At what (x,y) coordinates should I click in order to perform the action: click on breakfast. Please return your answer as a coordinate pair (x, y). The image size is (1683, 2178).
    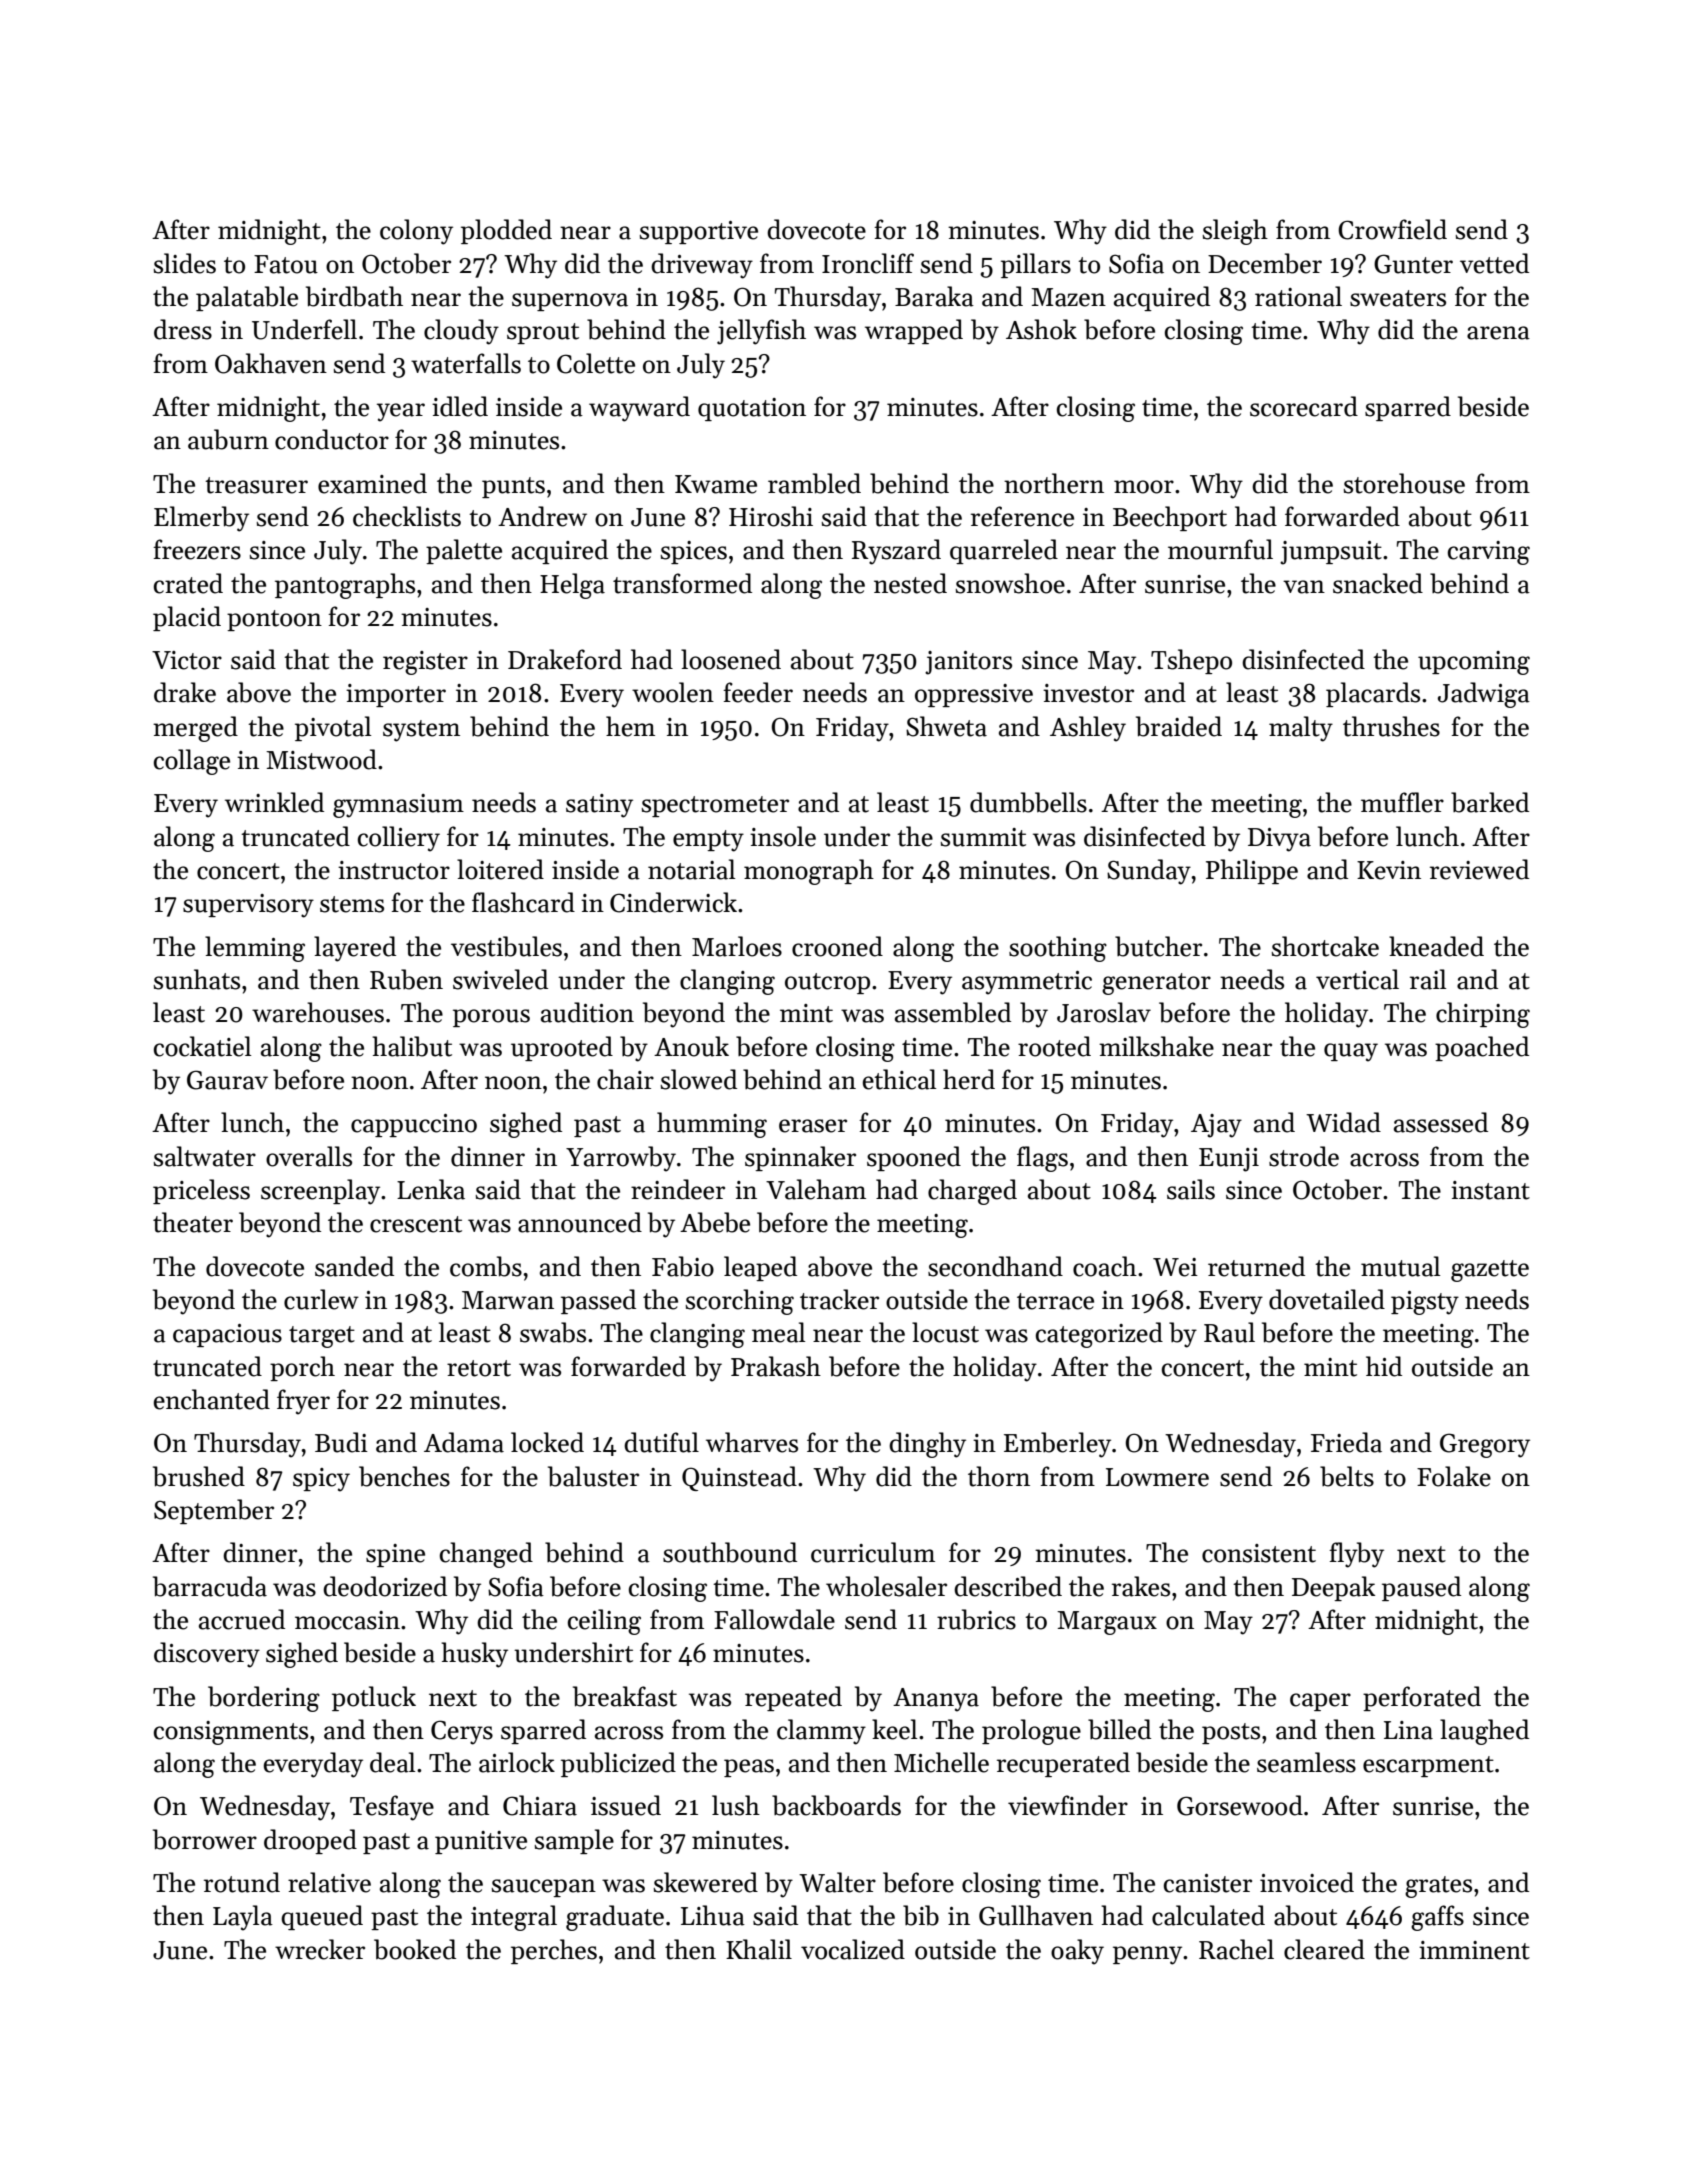
    Looking at the image, I should click on (625, 1696).
